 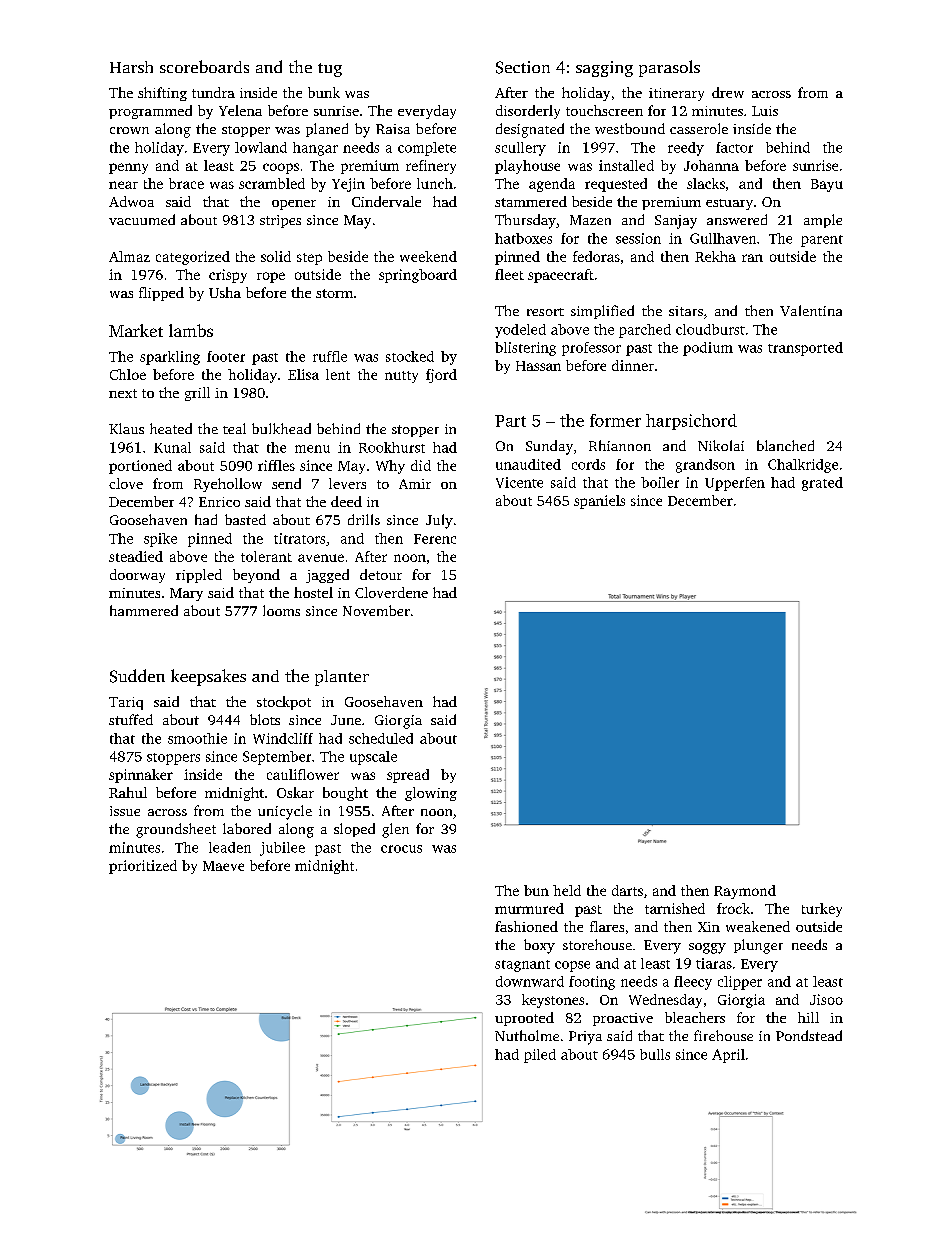 What do you see at coordinates (435, 539) in the image?
I see `Ferenc` at bounding box center [435, 539].
